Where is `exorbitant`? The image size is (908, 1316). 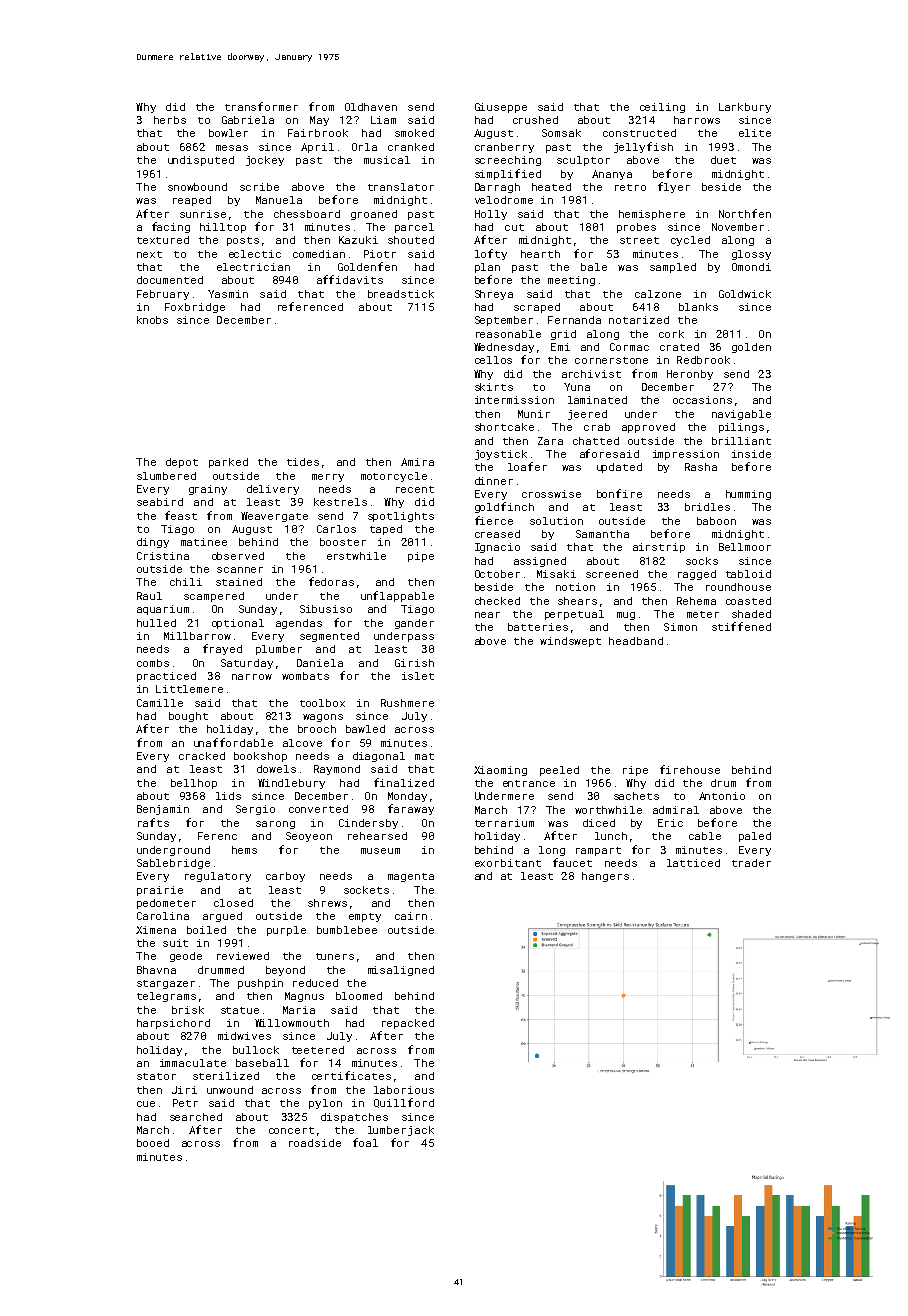 exorbitant is located at coordinates (508, 863).
